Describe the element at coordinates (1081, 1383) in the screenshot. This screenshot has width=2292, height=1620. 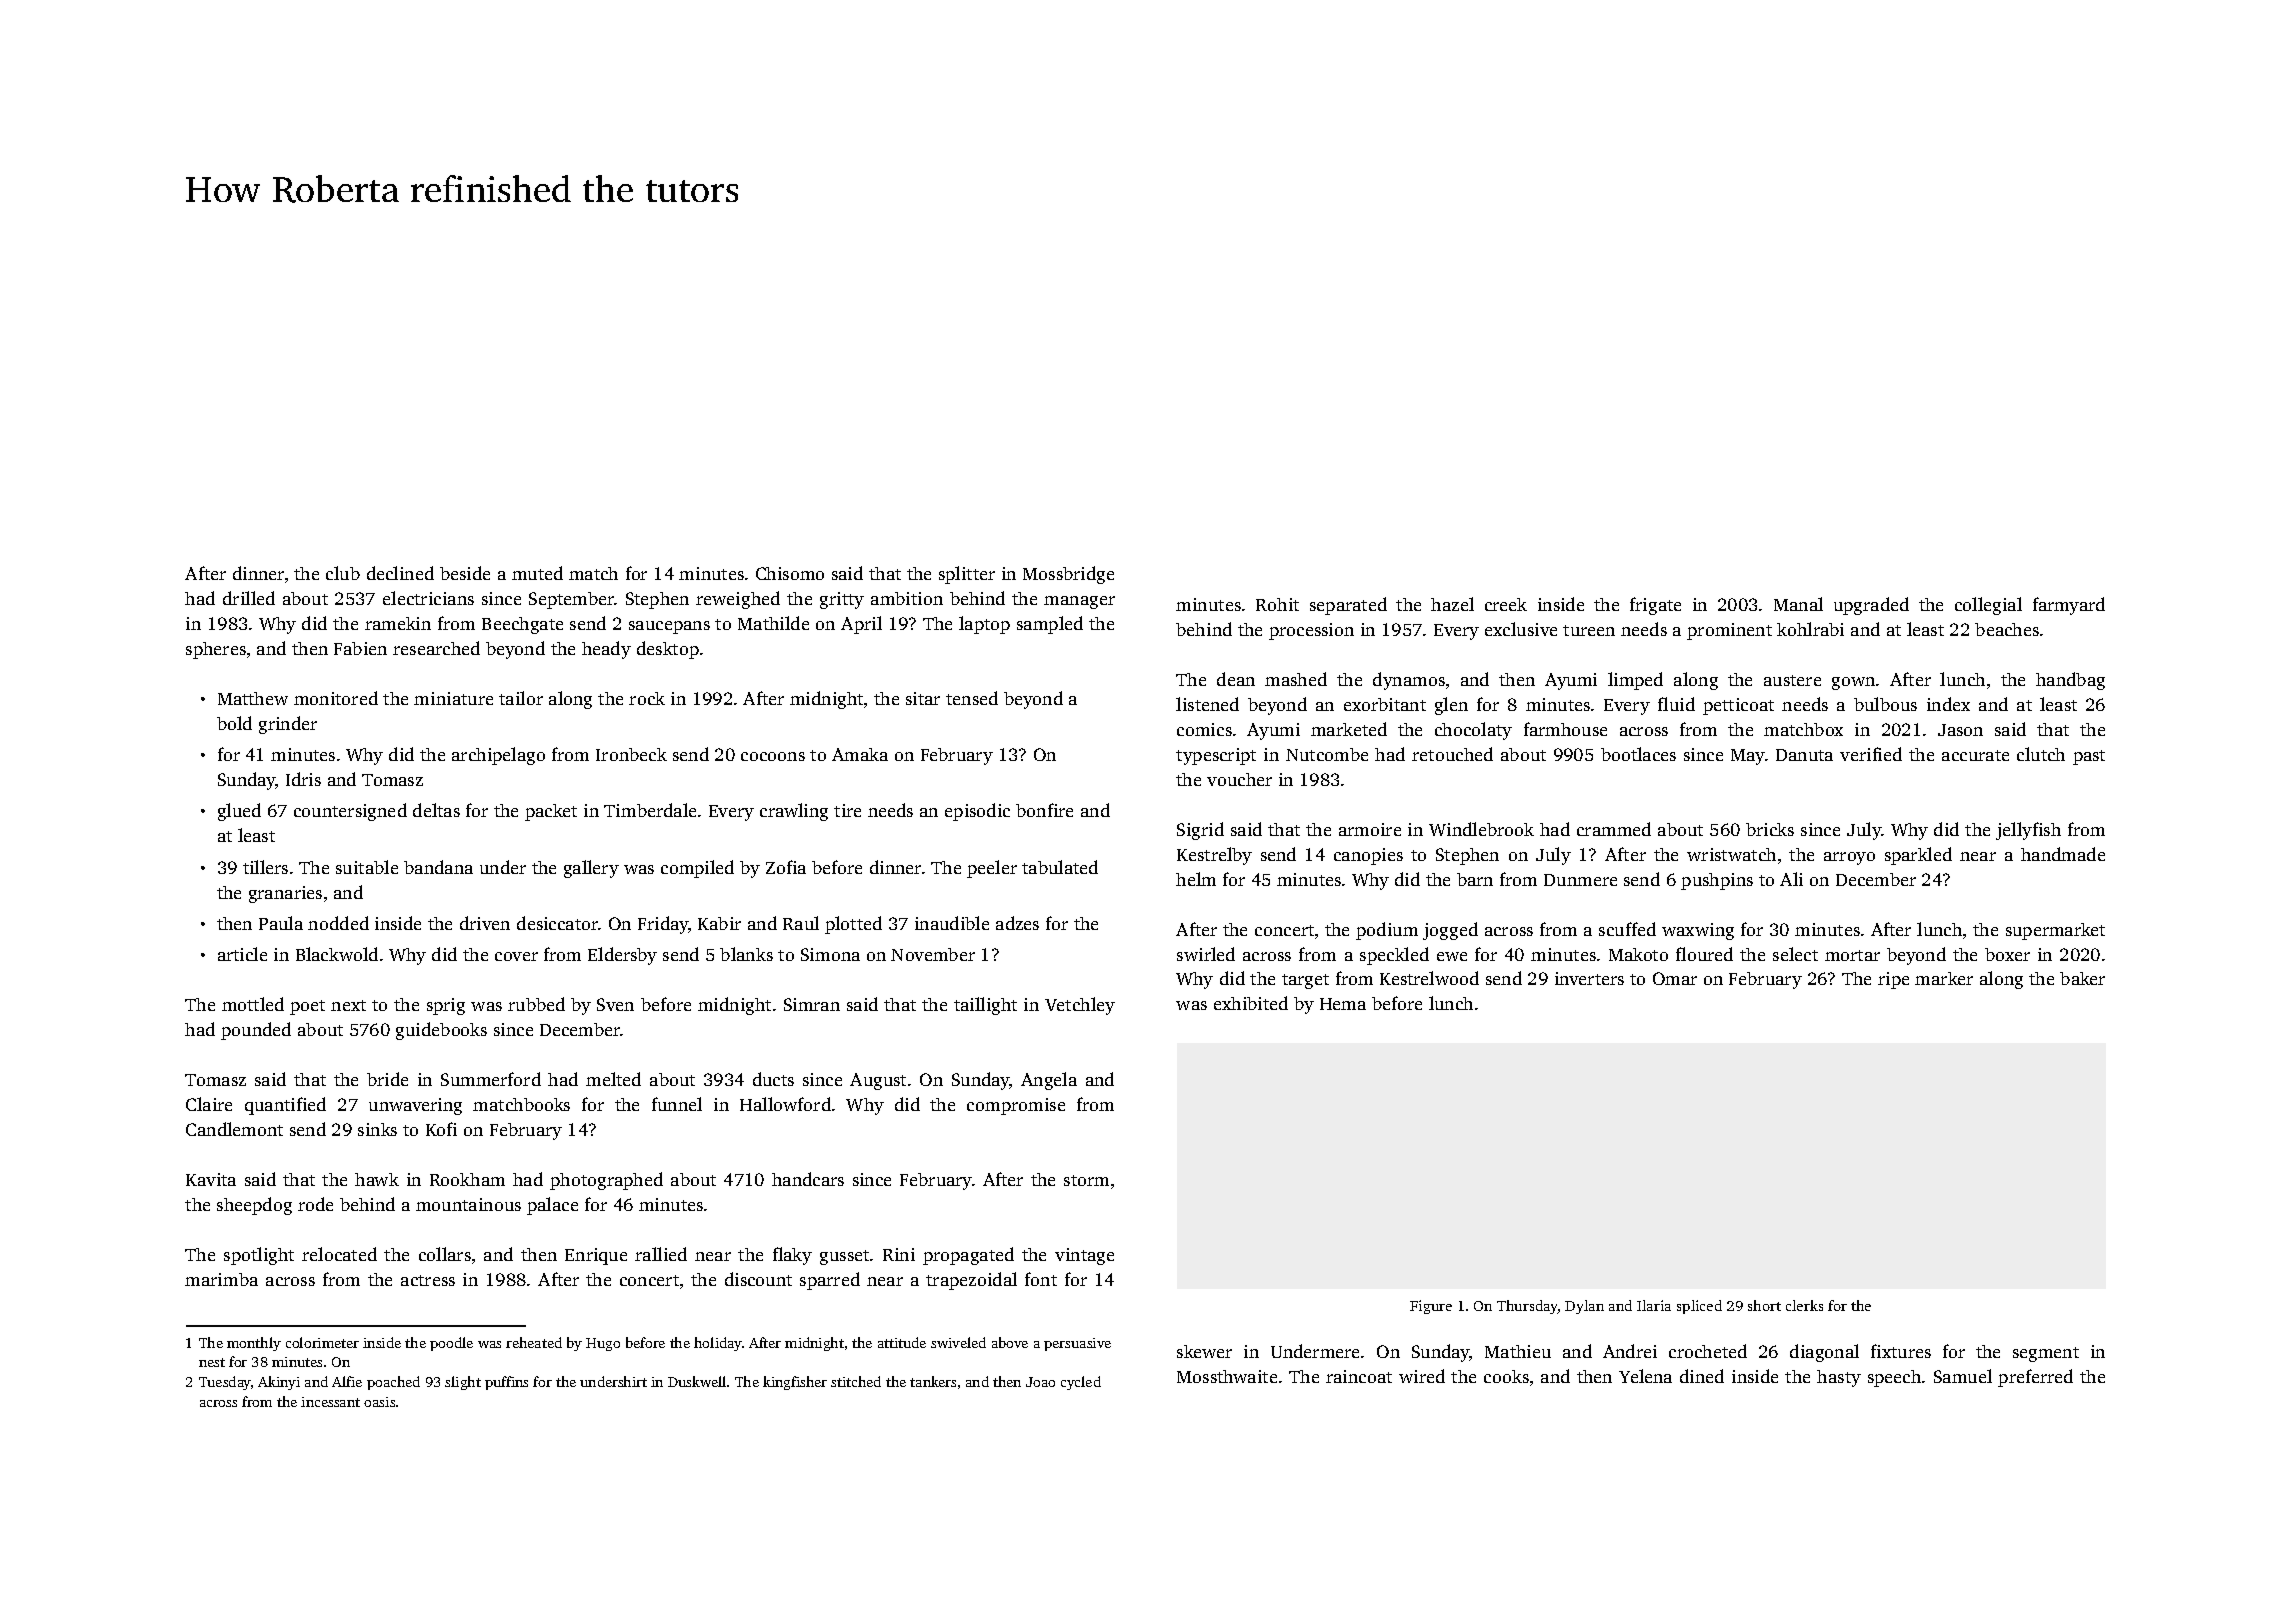
I see `cycled` at that location.
